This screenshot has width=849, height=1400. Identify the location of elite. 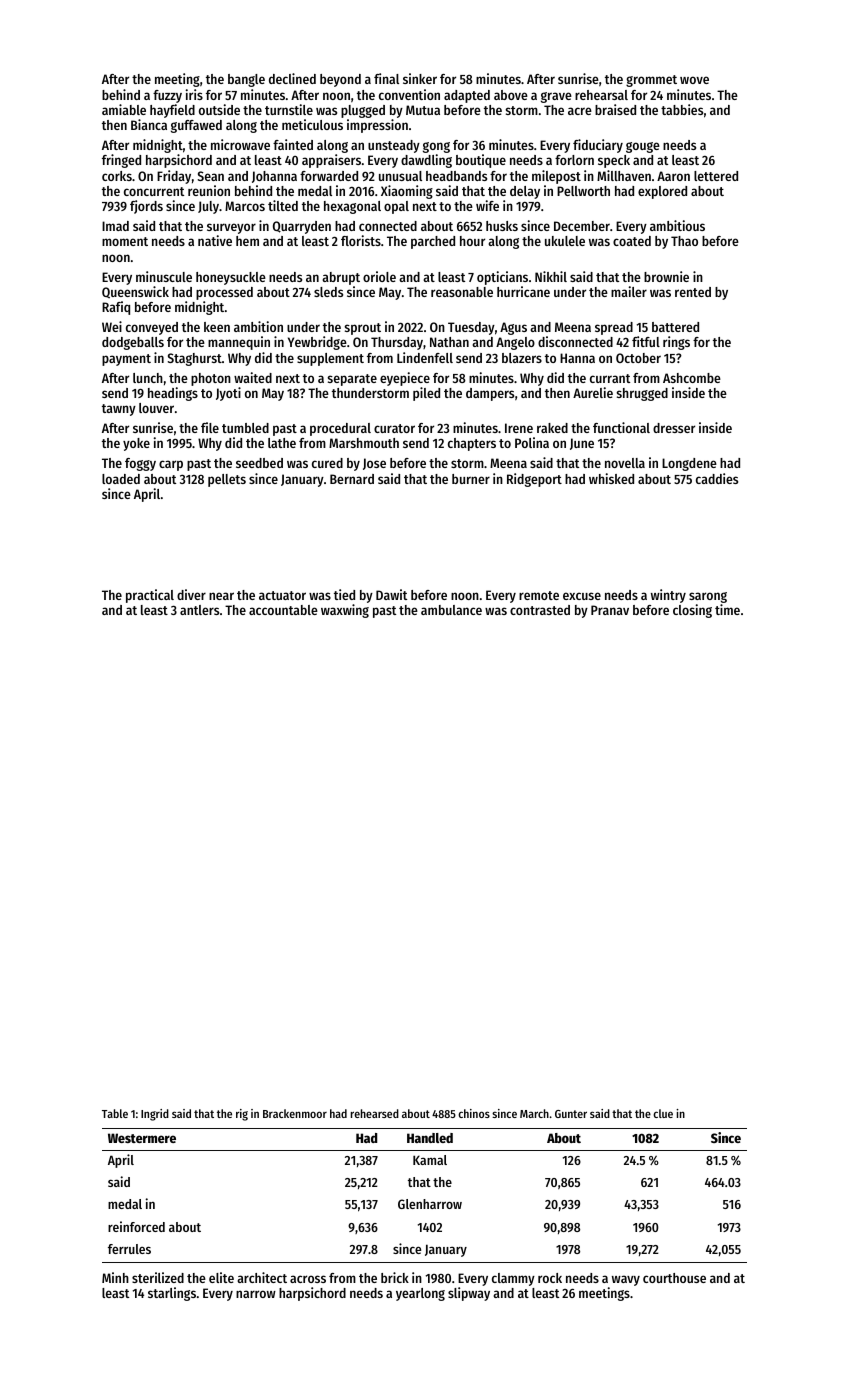
(221, 1277).
